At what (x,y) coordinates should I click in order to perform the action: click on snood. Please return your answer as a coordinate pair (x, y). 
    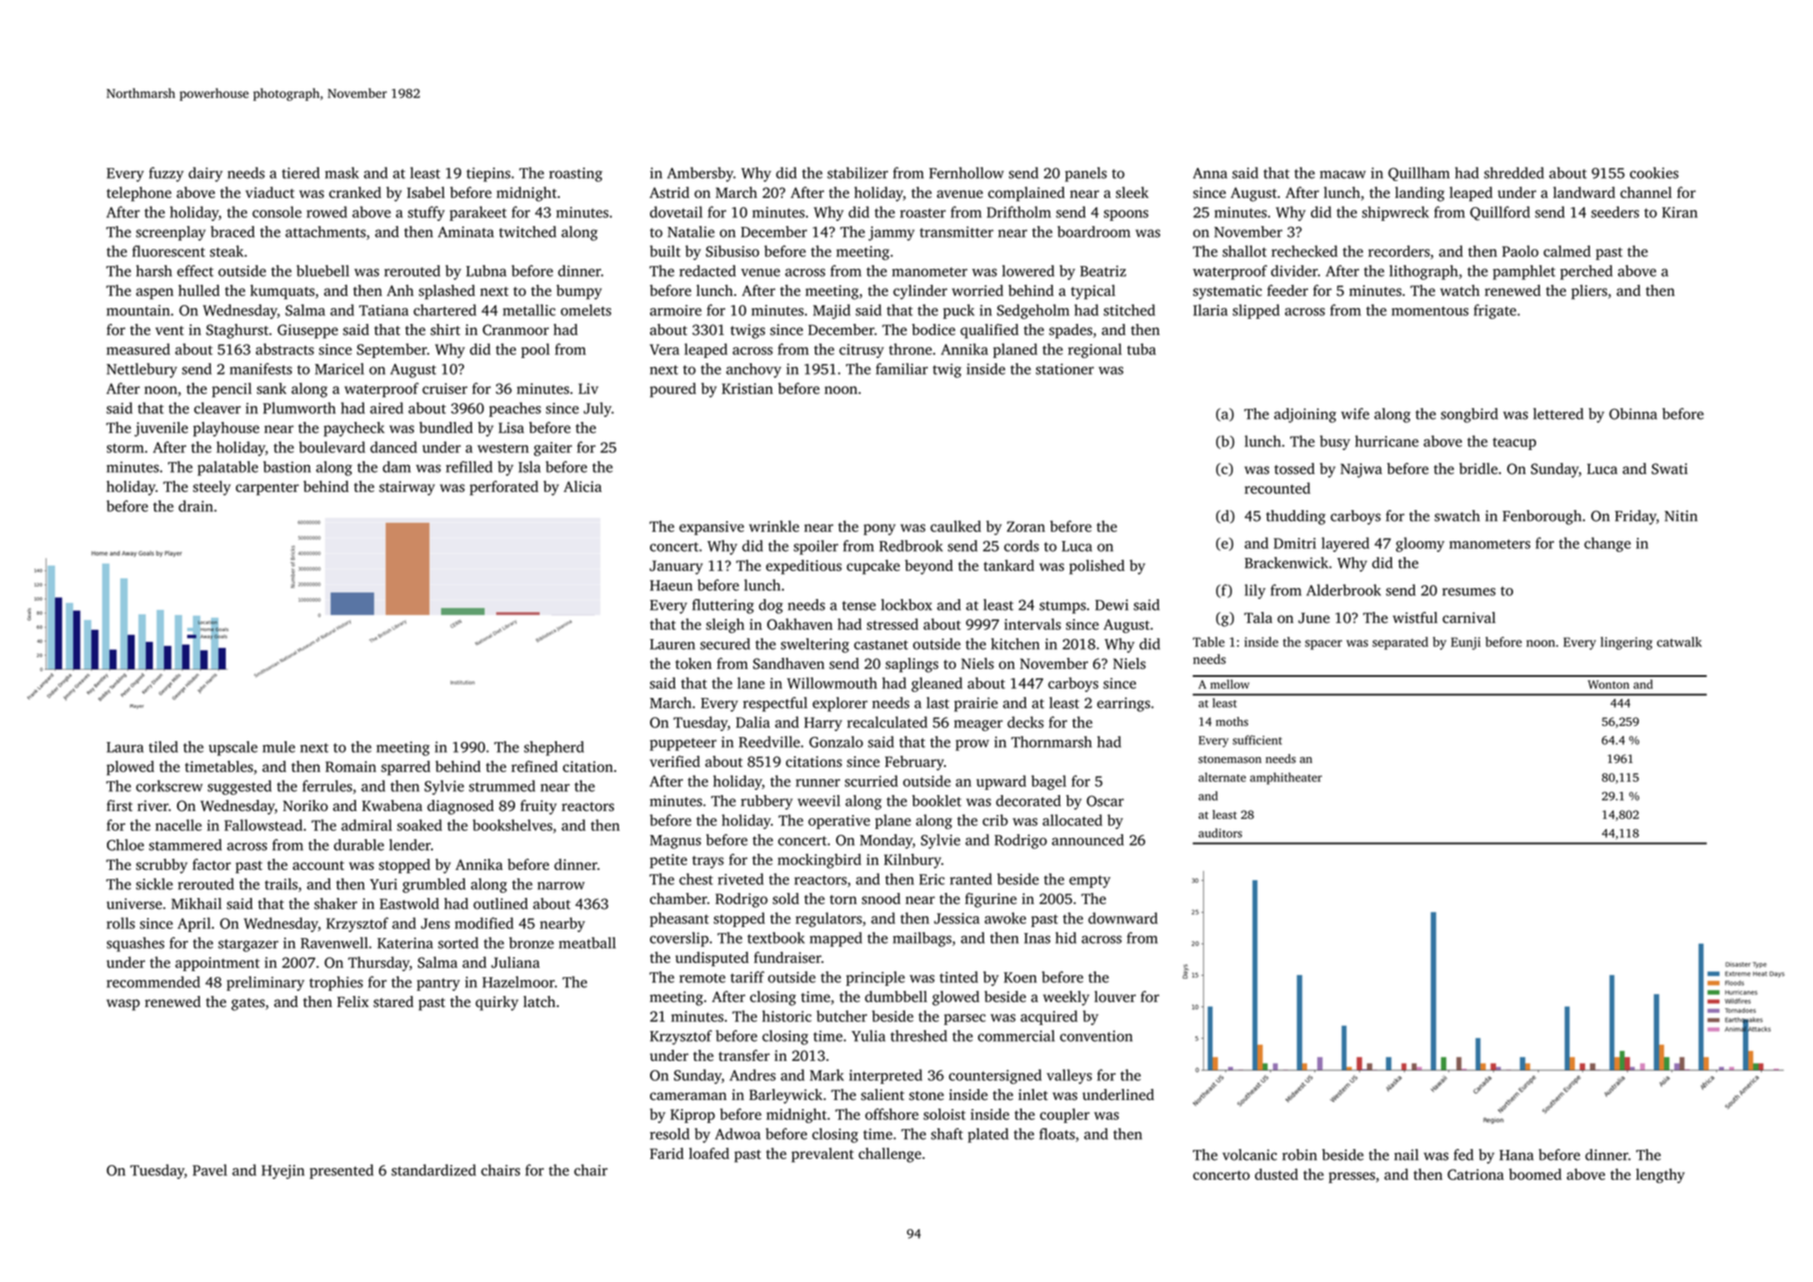
    Looking at the image, I should click on (881, 899).
